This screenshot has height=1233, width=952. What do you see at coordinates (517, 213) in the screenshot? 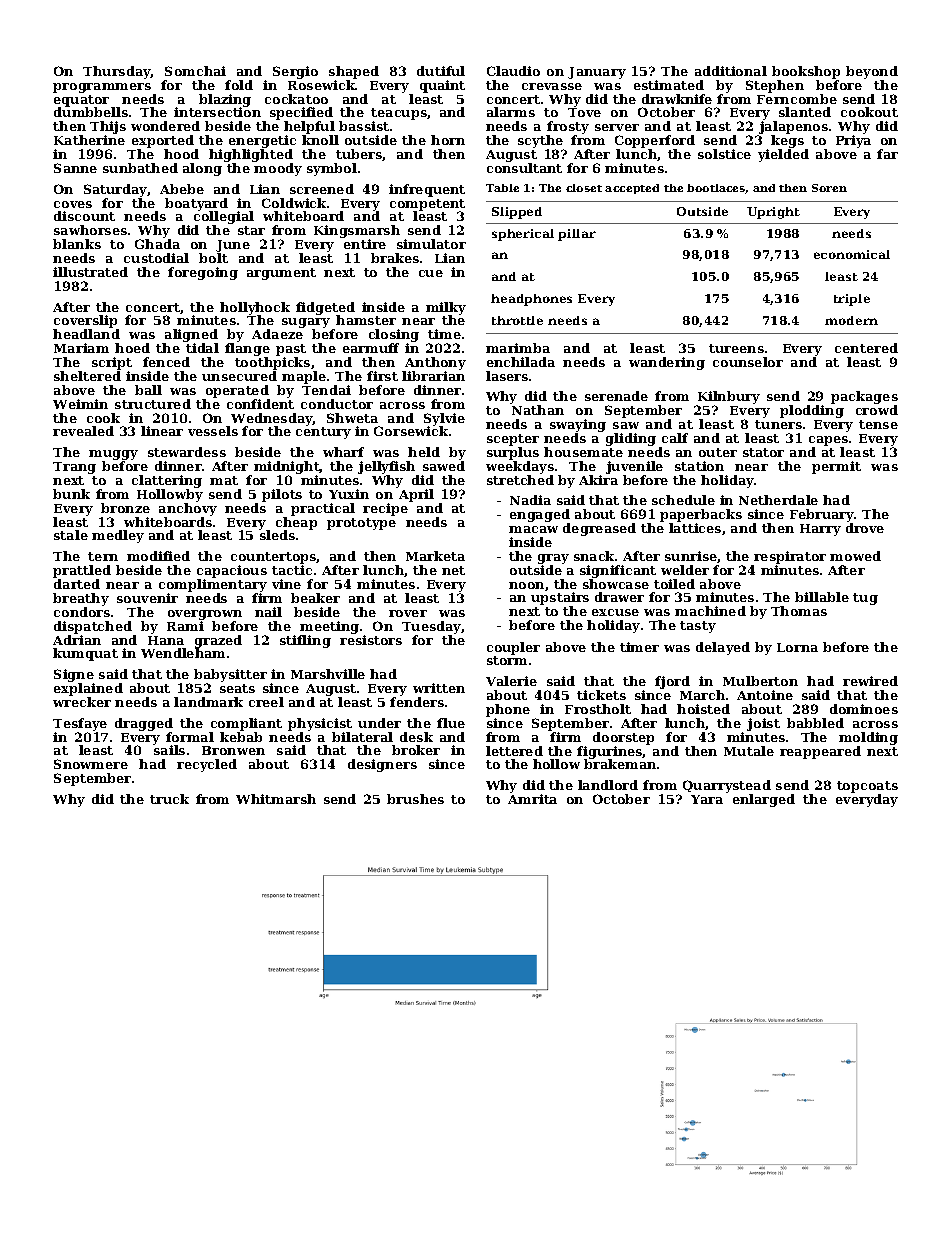
I see `Slipped` at bounding box center [517, 213].
